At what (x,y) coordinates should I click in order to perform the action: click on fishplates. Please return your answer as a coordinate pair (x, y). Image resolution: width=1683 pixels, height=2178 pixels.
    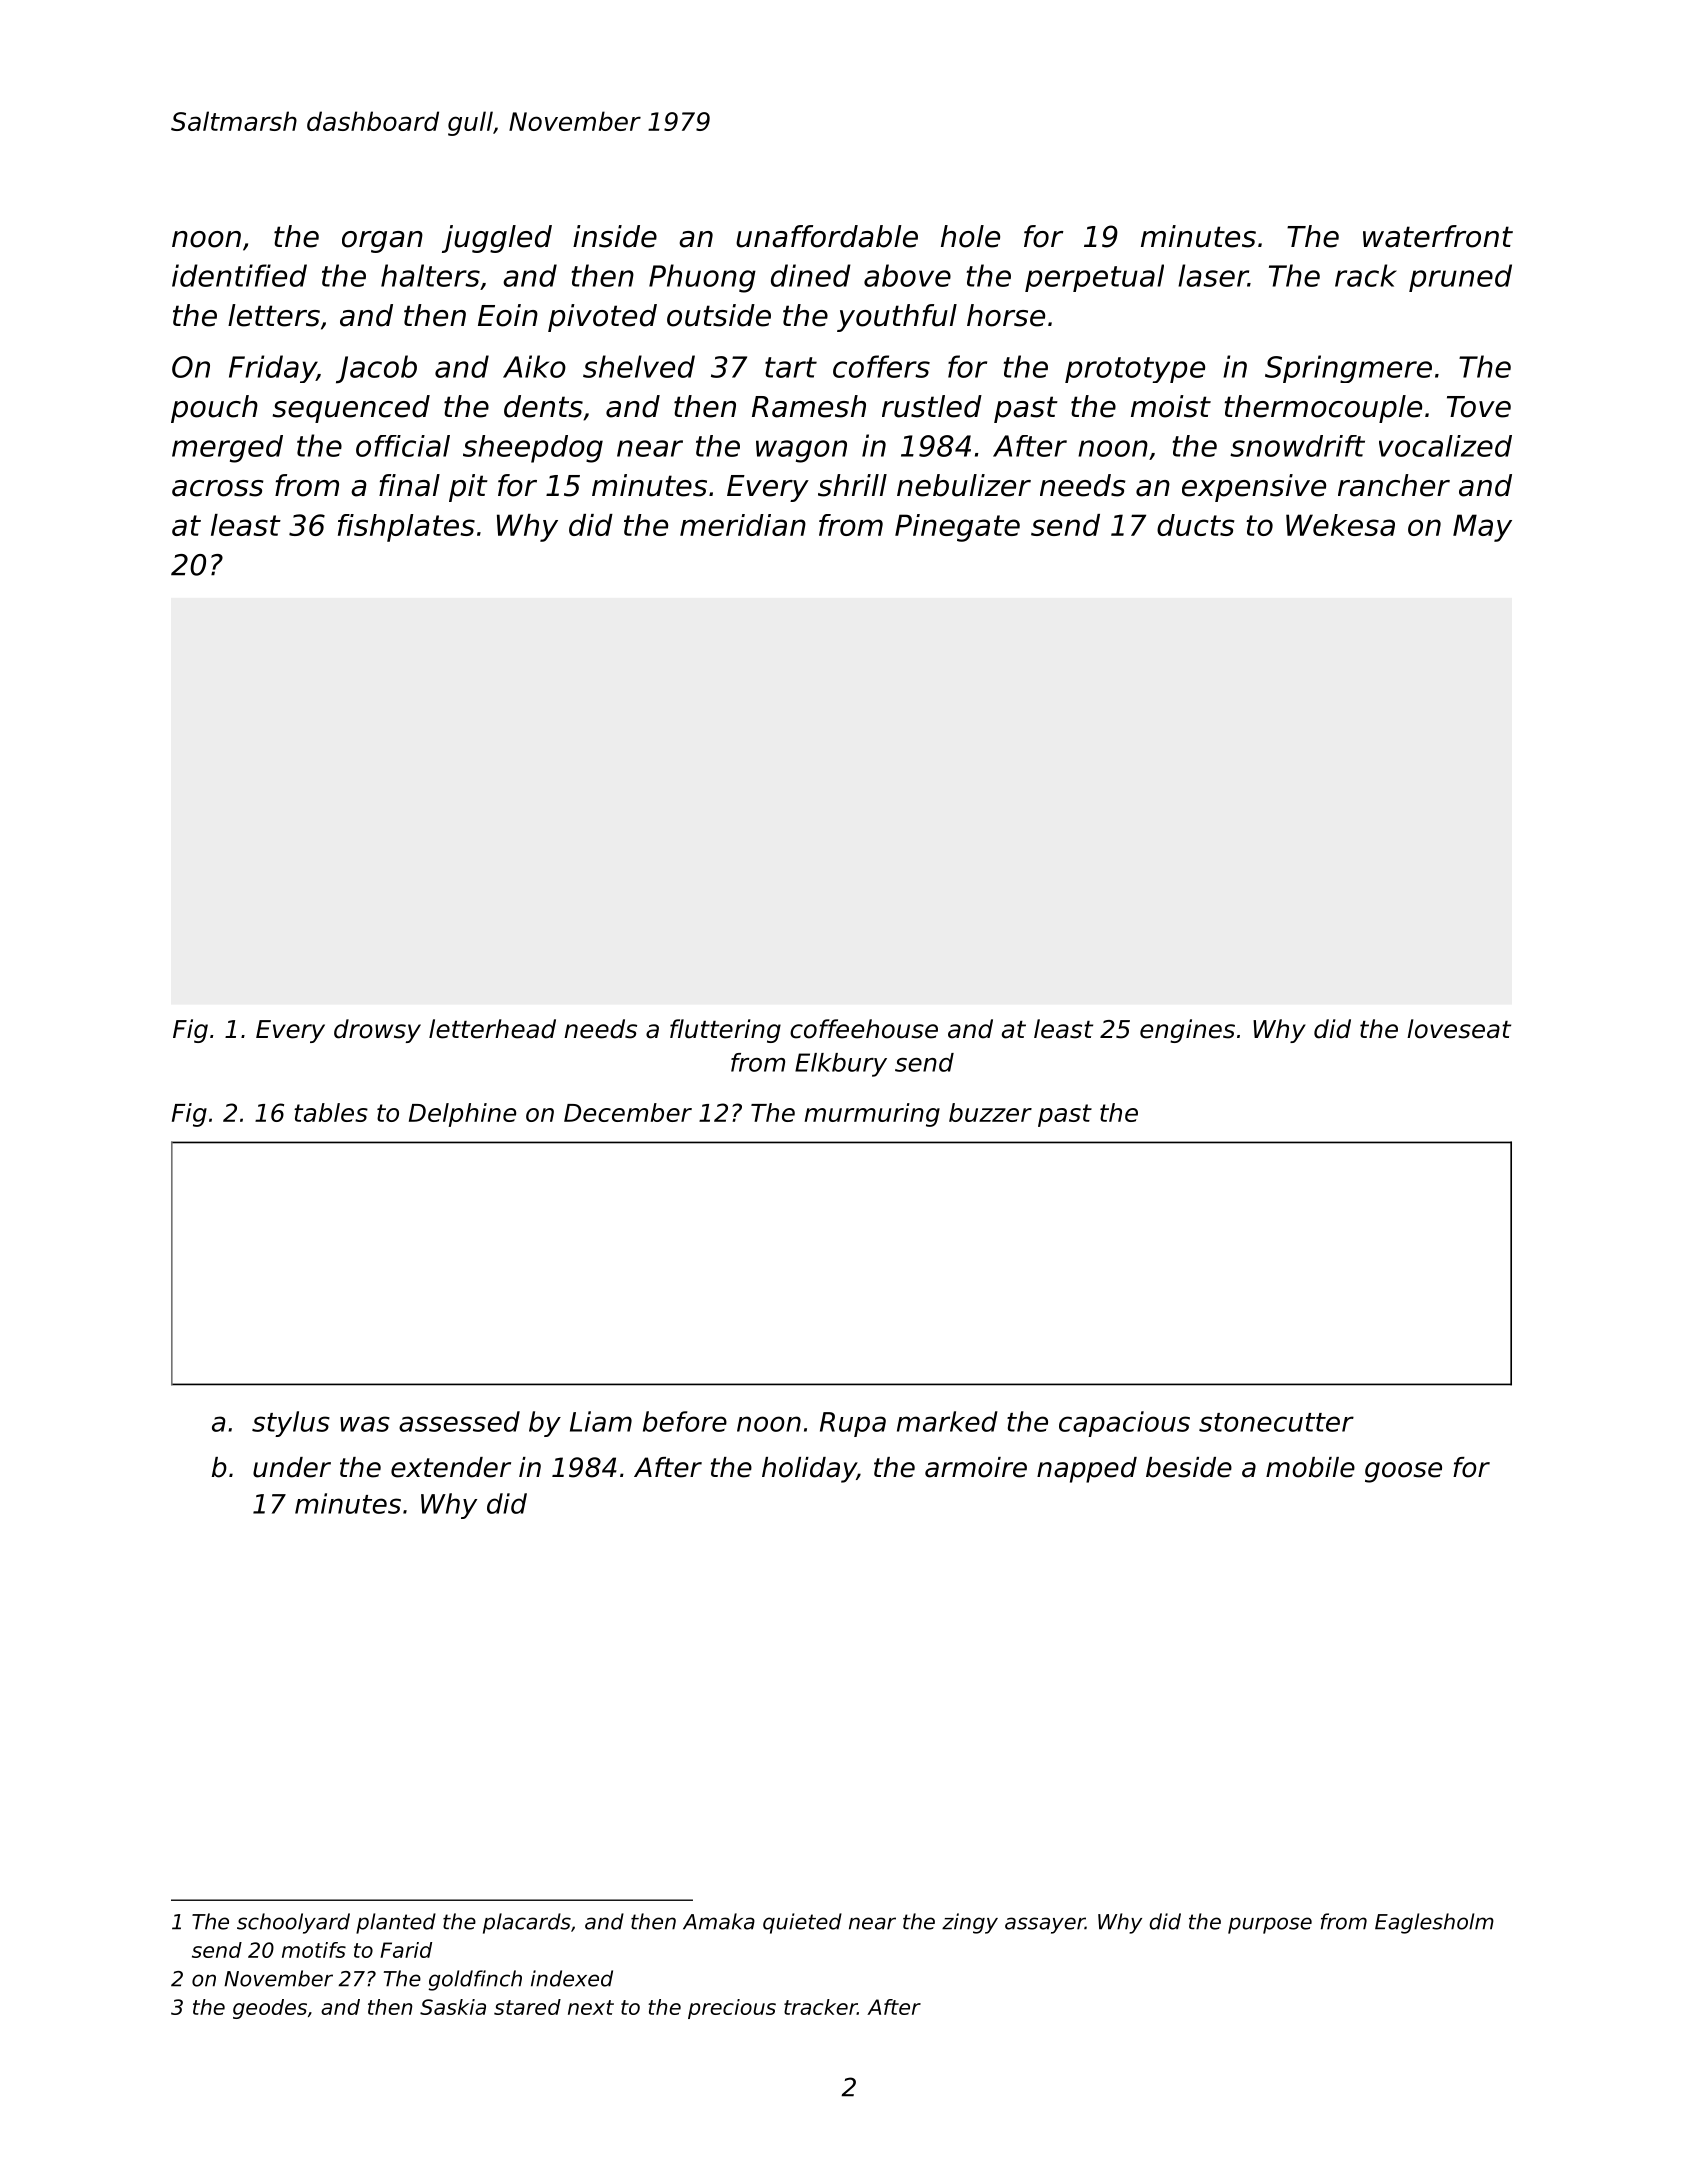
    Looking at the image, I should click on (406, 528).
